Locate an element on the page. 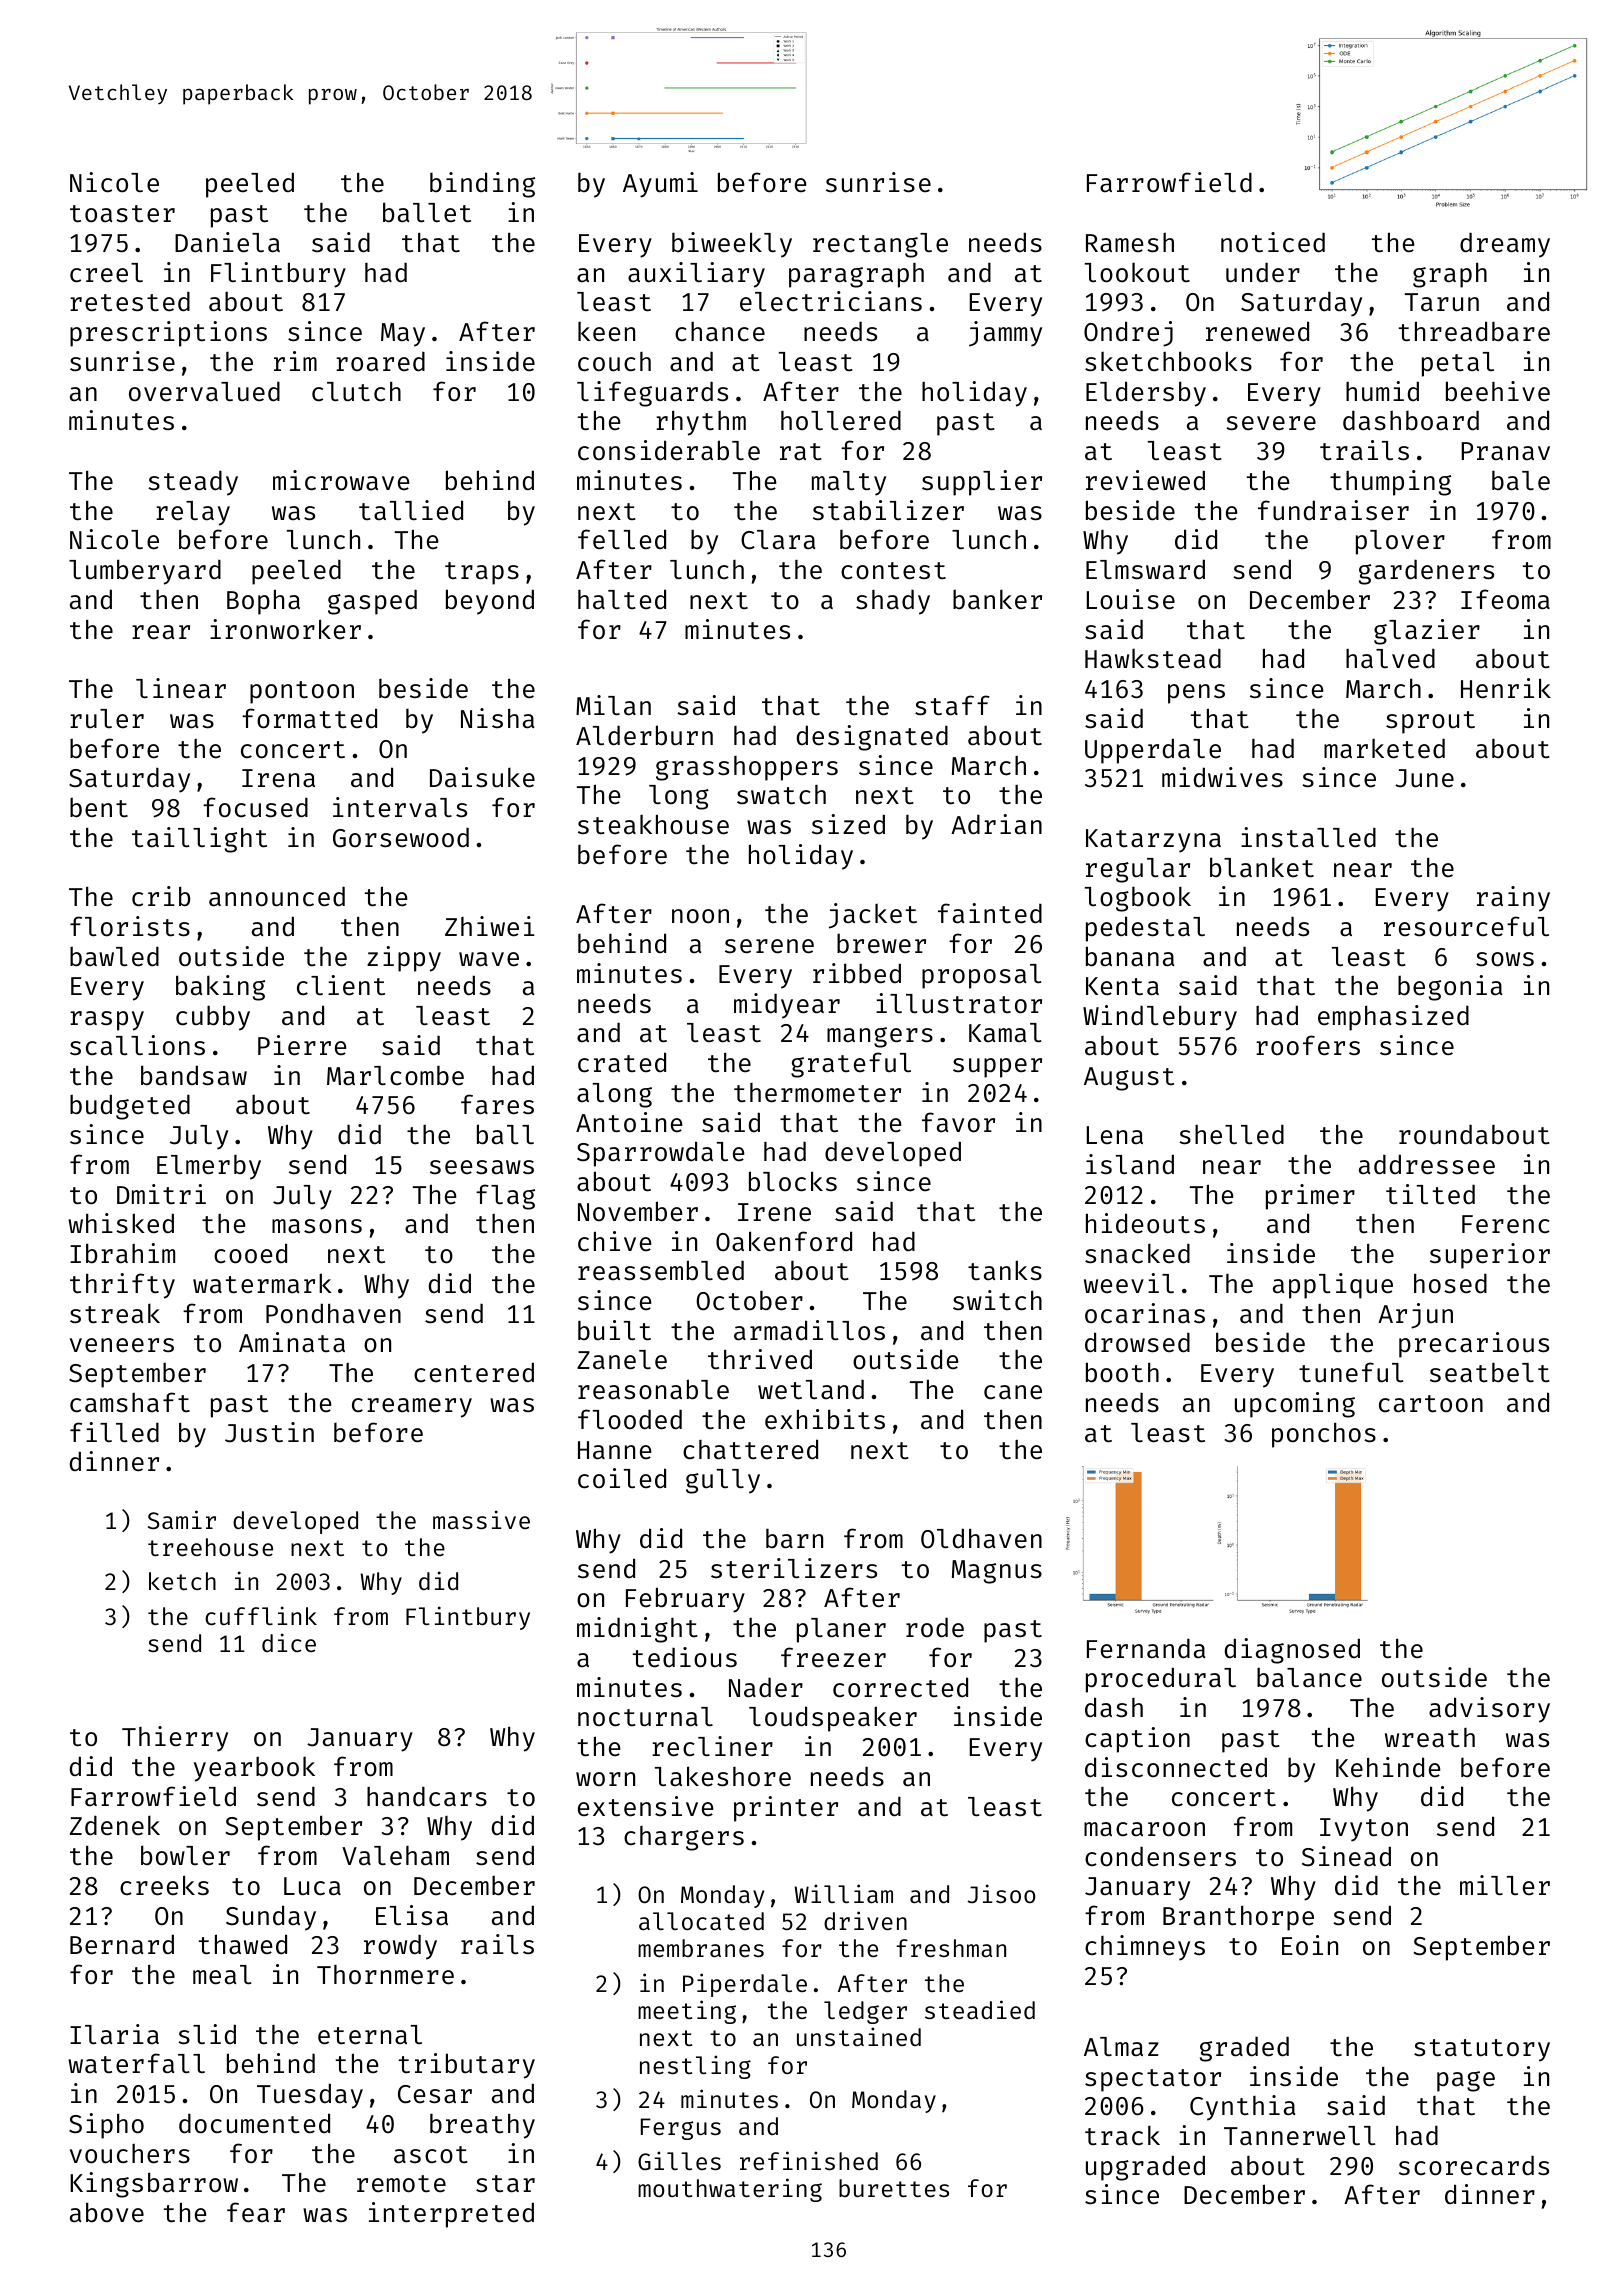  Elmsward is located at coordinates (1145, 569).
